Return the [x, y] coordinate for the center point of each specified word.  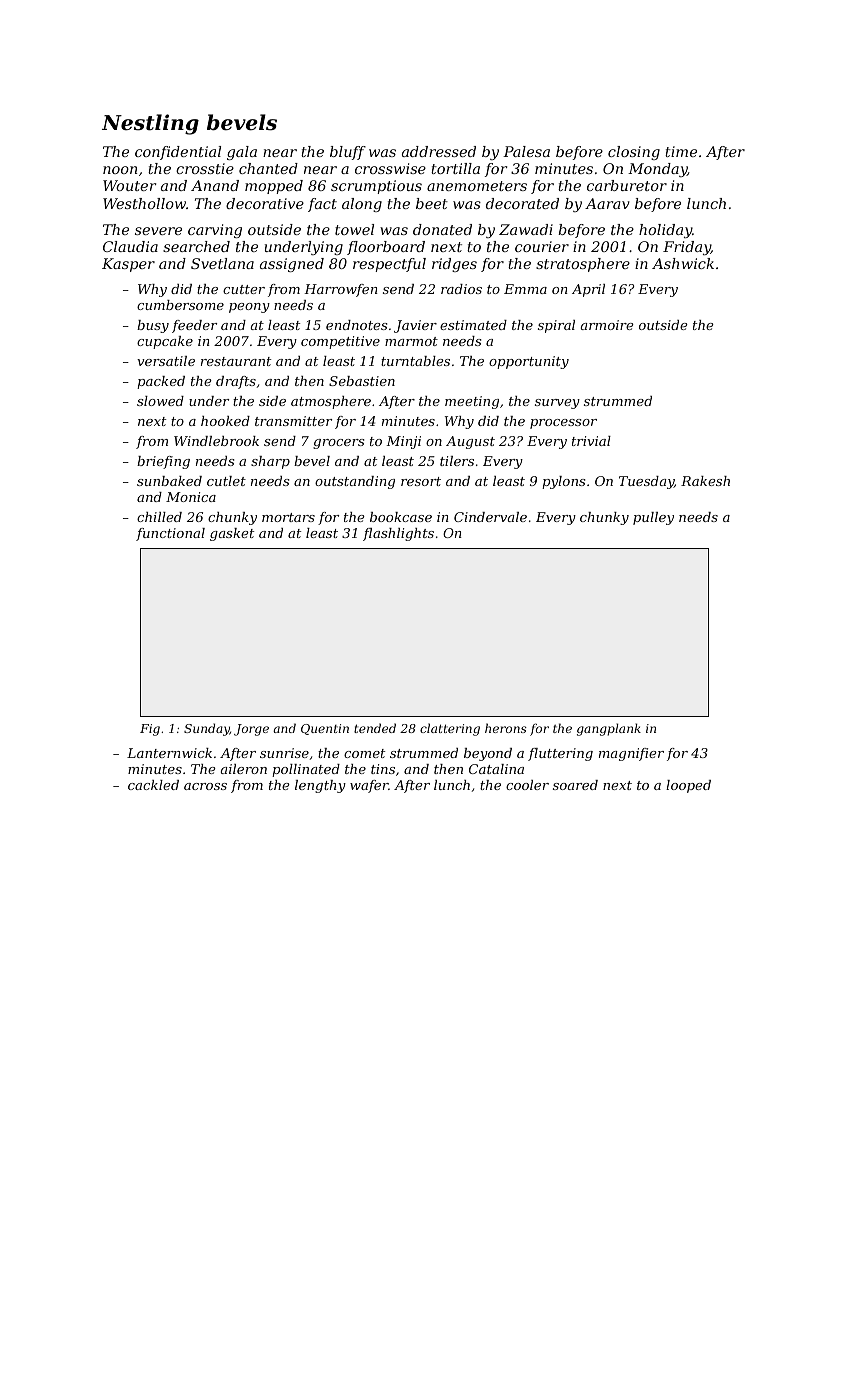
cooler [527, 785]
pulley [653, 518]
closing [634, 153]
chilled [159, 517]
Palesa [526, 151]
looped [688, 786]
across [205, 786]
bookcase [401, 517]
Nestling [150, 124]
